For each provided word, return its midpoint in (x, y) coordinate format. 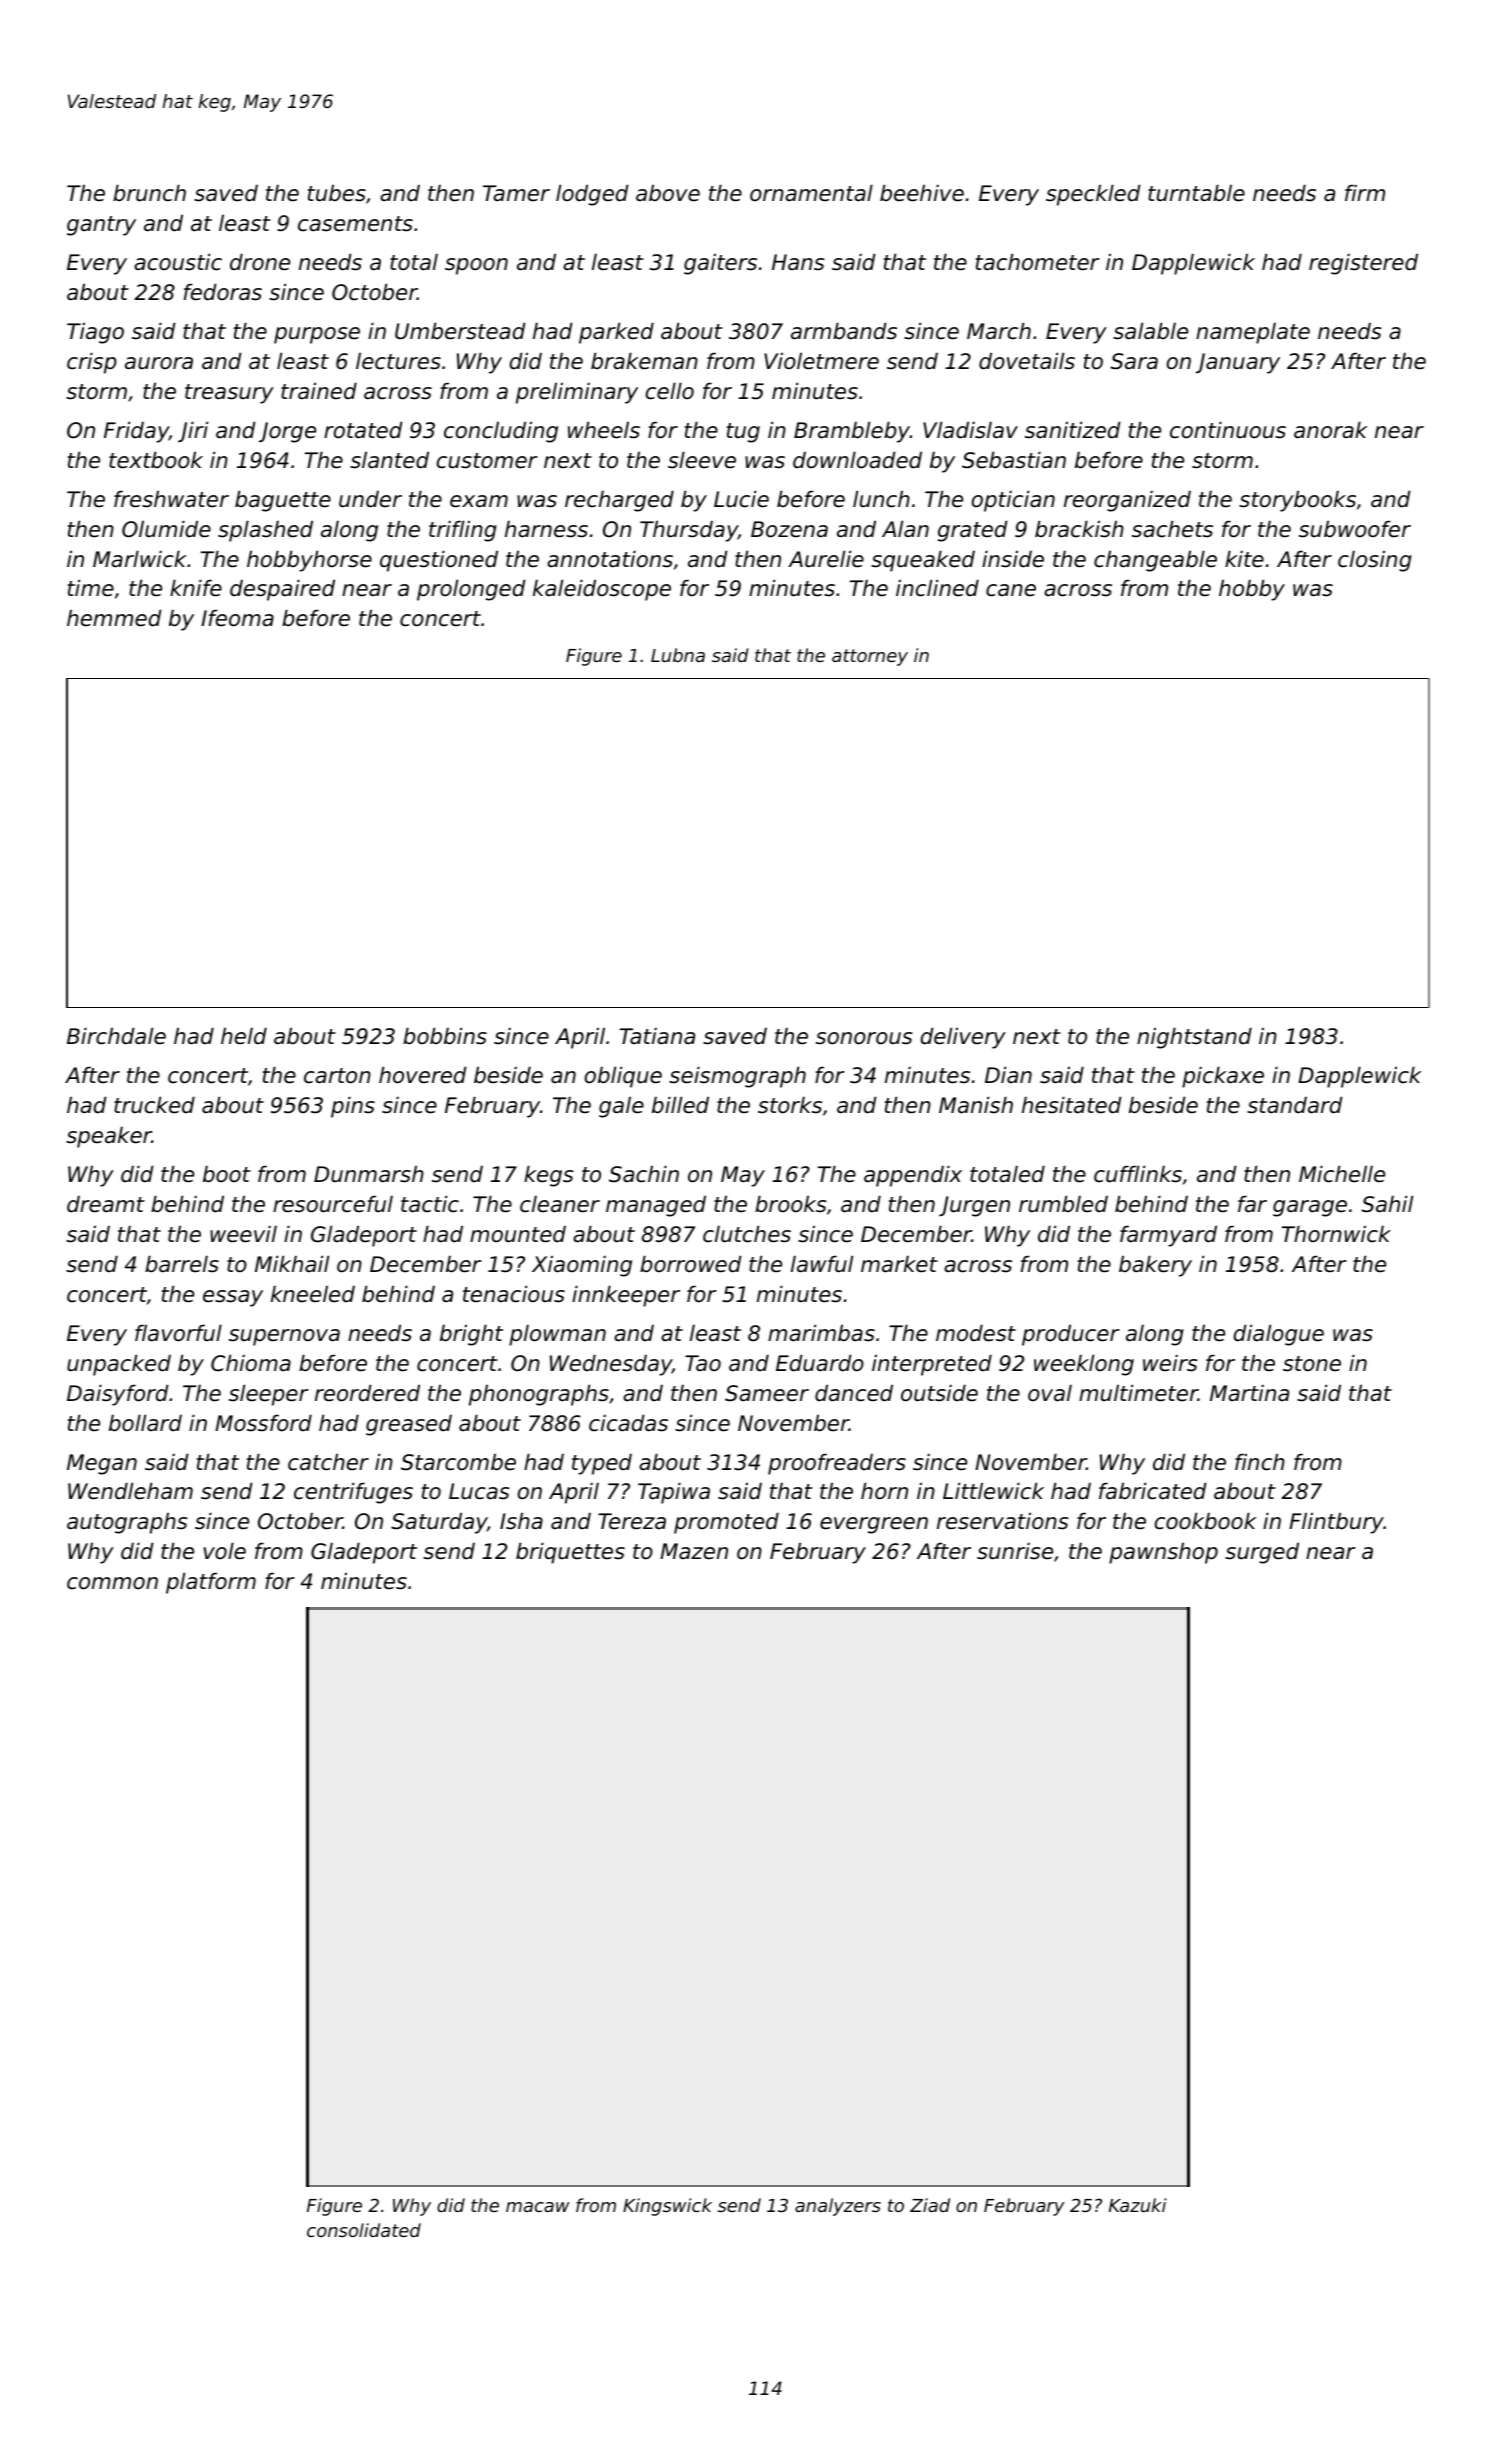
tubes (337, 193)
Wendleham (130, 1491)
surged (1262, 1553)
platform (211, 1583)
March (999, 331)
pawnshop (1163, 1553)
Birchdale (116, 1036)
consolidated (364, 2230)
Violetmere (821, 361)
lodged (592, 195)
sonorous (864, 1038)
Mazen (694, 1551)
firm (1365, 192)
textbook (156, 460)
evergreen (874, 1525)
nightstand (1194, 1038)
